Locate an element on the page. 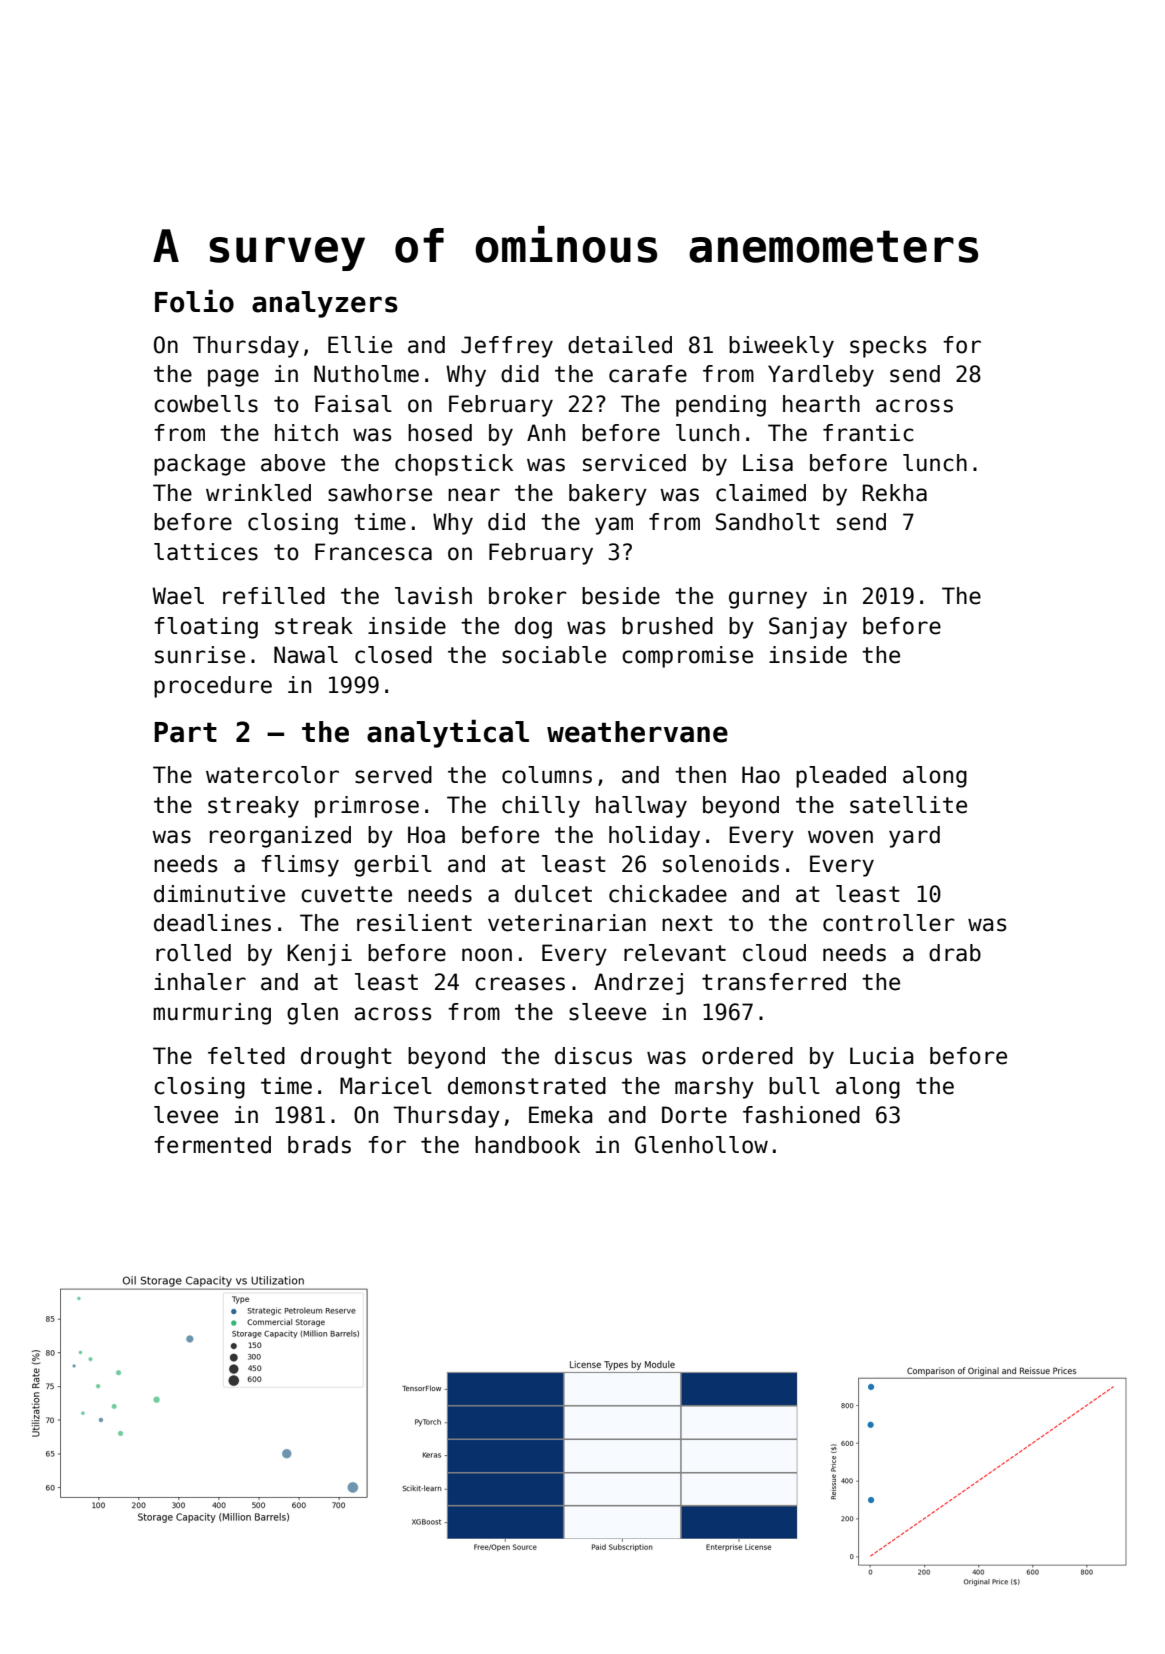 This page has width=1165, height=1654. specks is located at coordinates (888, 347).
